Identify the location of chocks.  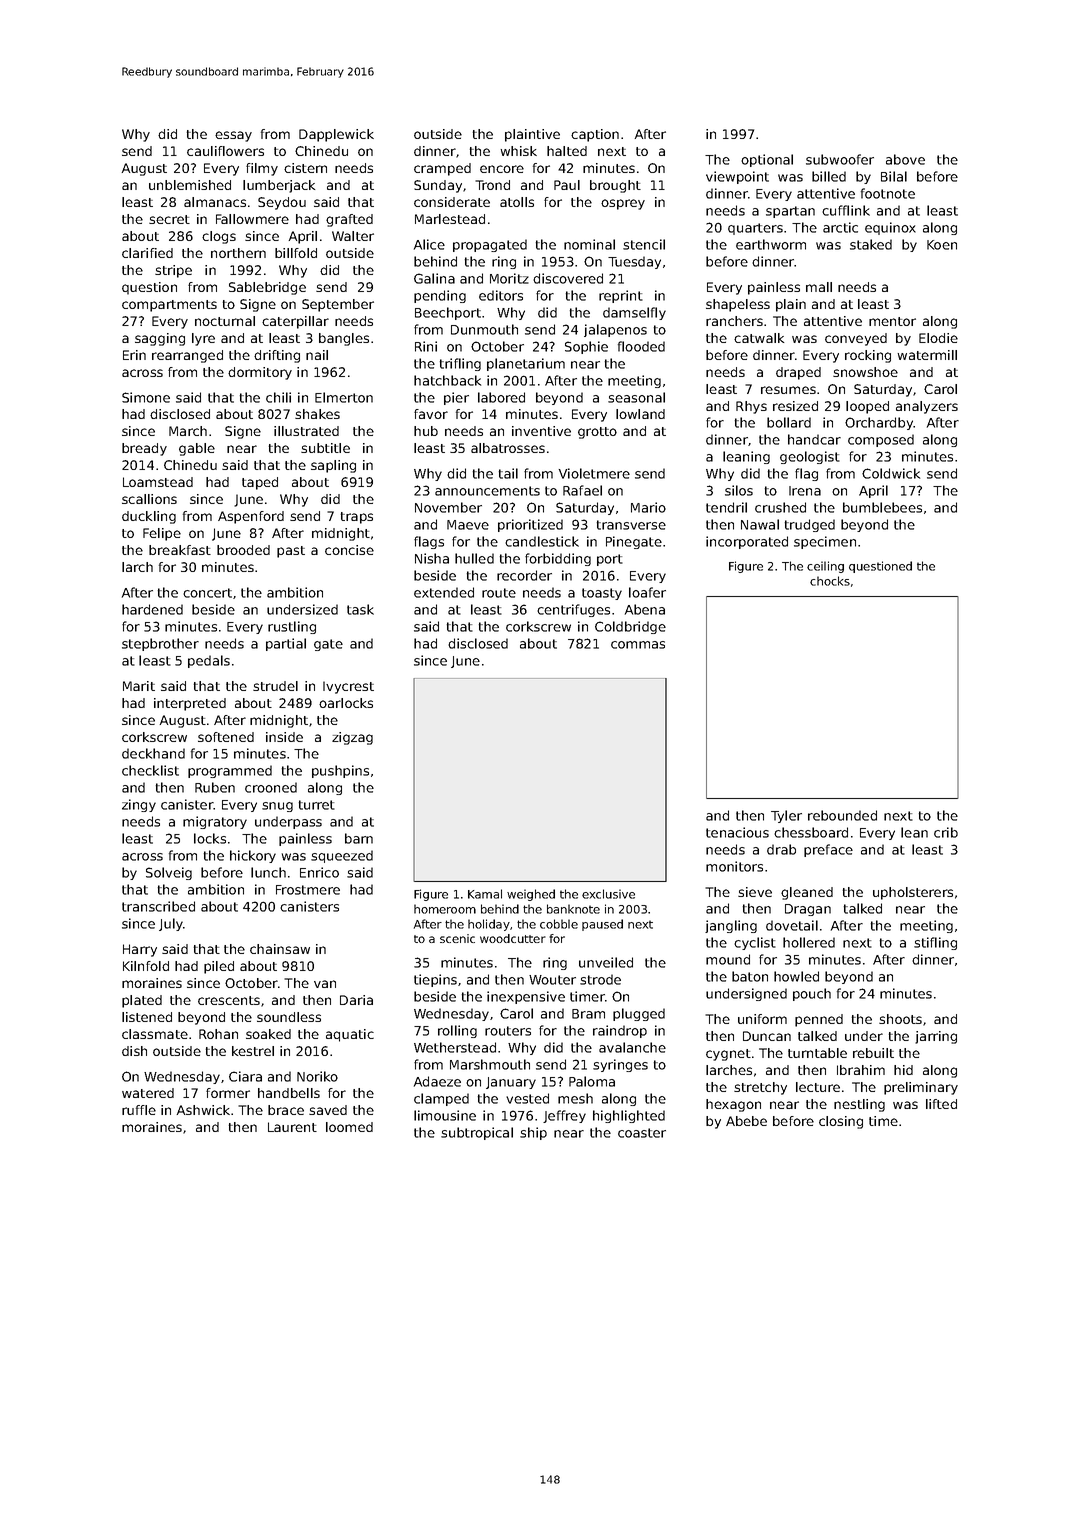
(830, 581).
